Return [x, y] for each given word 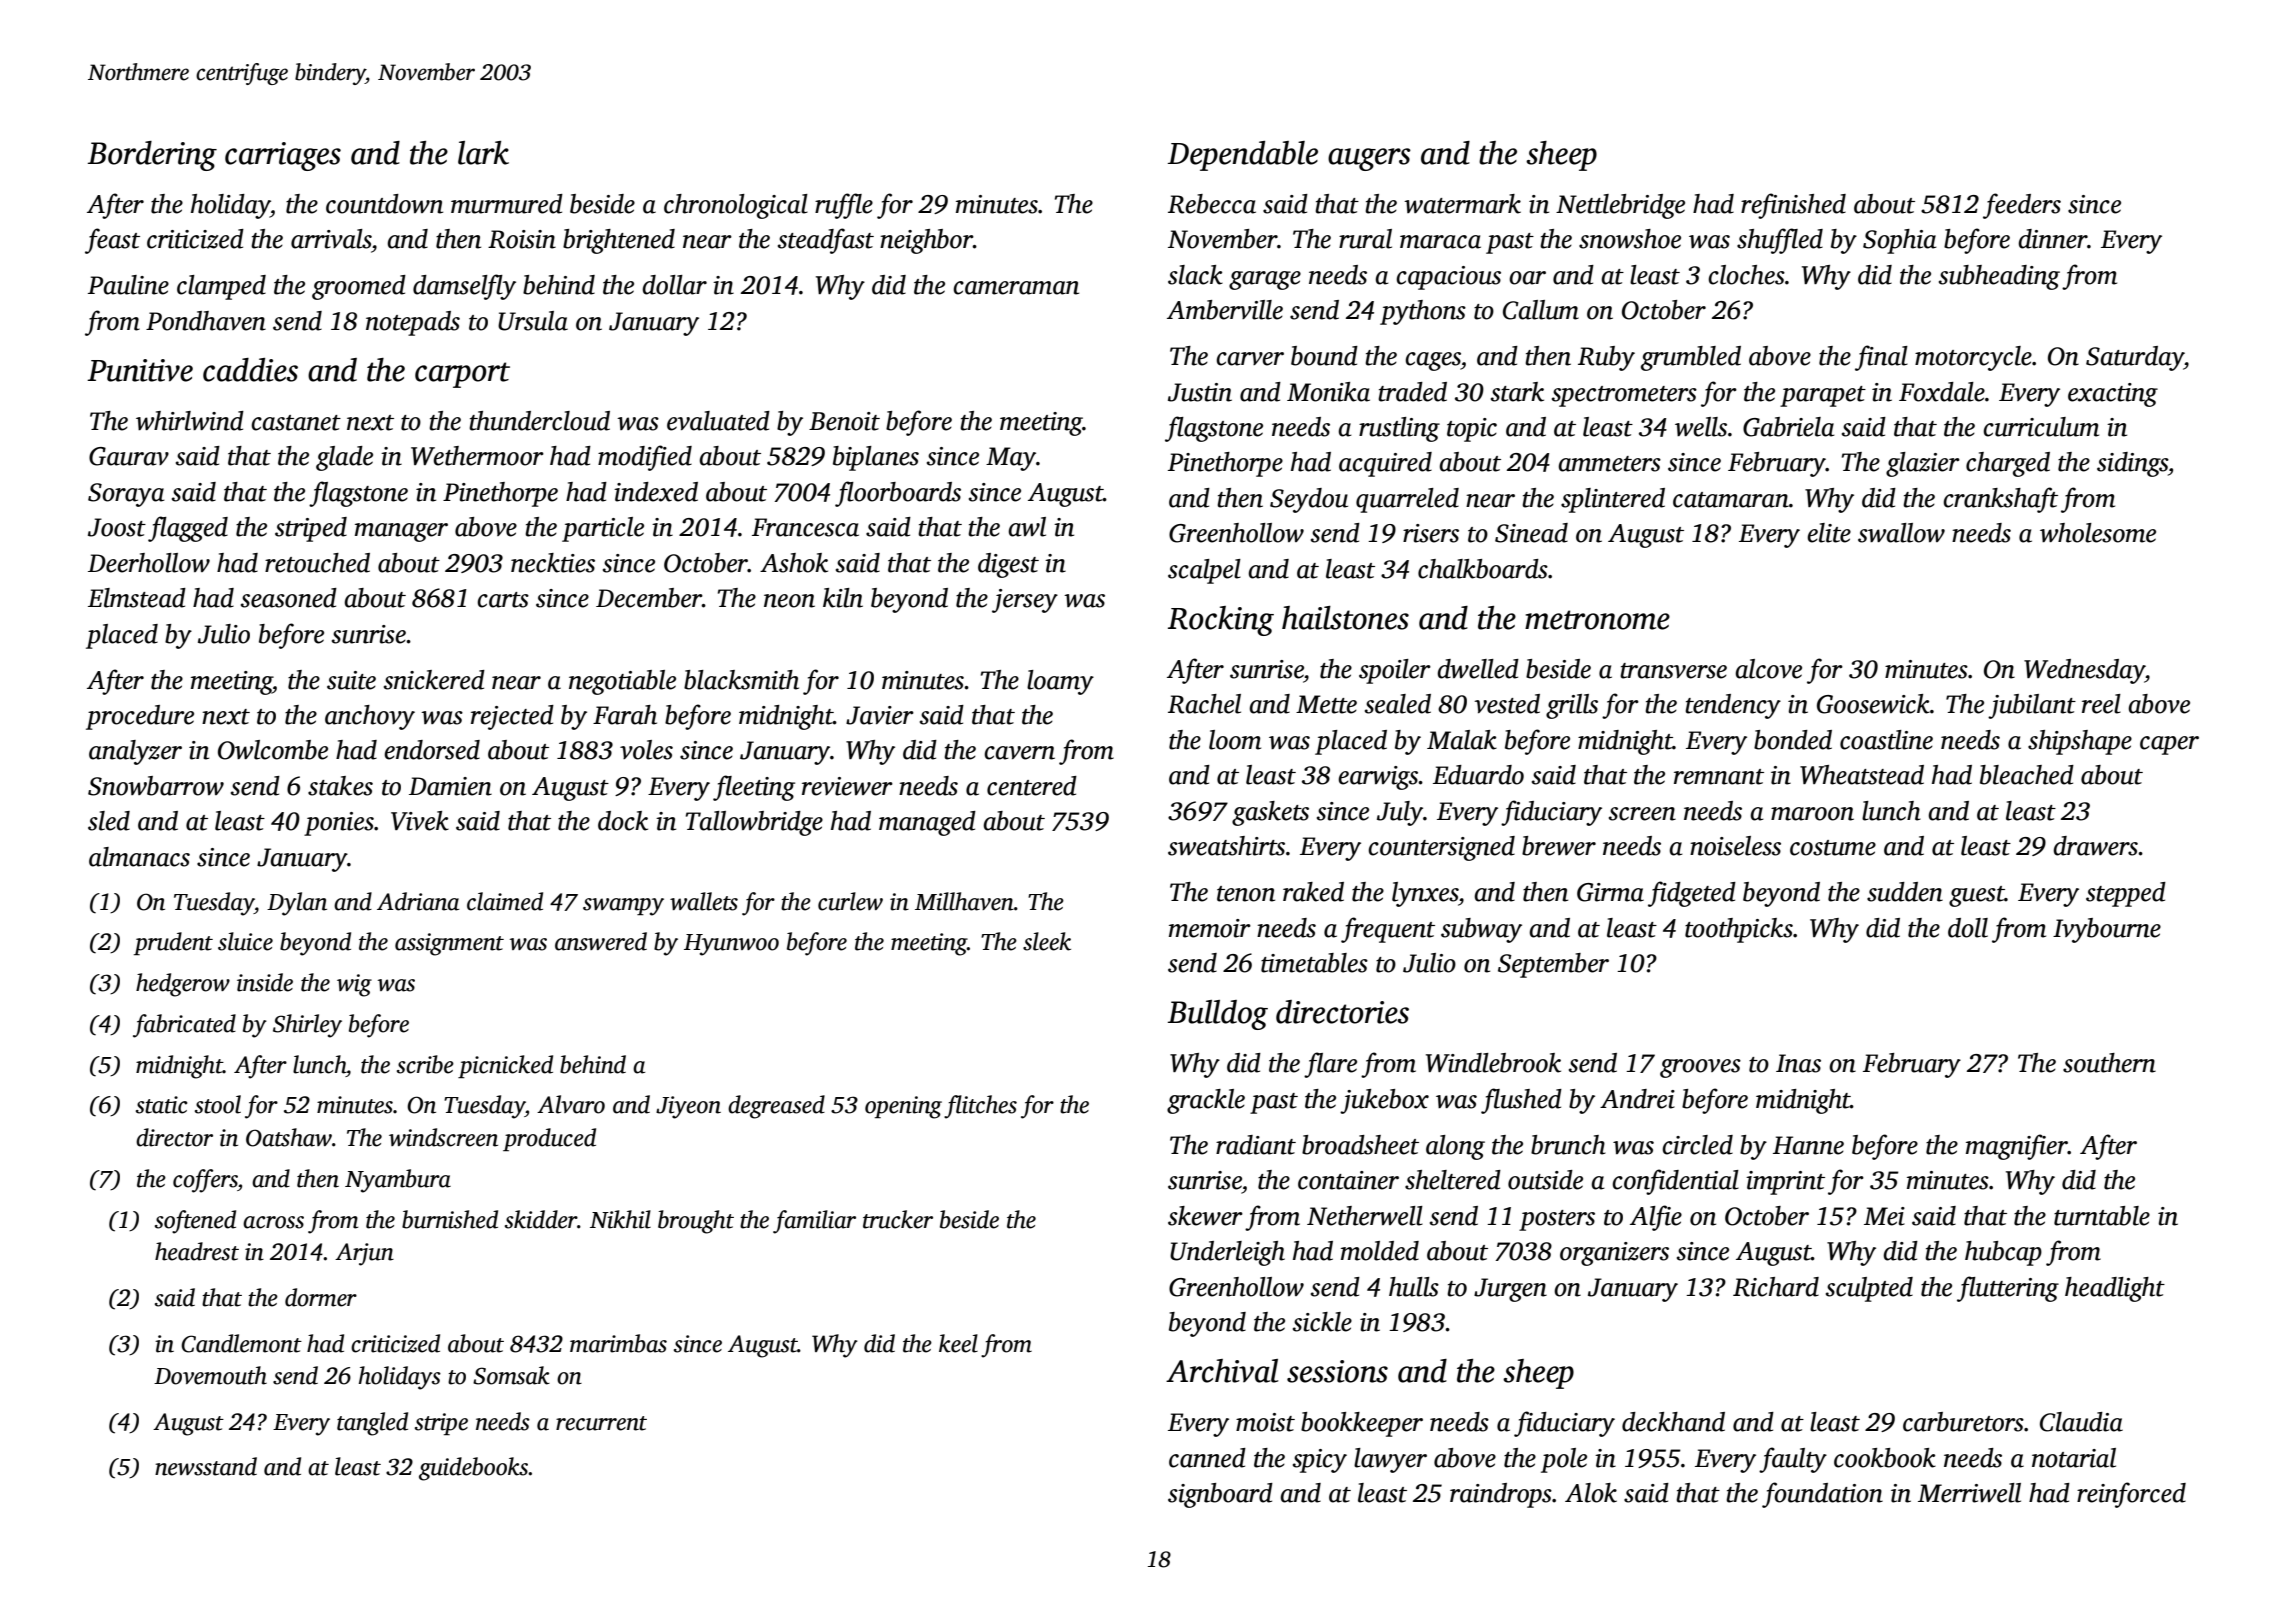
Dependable [1243, 156]
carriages [283, 156]
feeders [2022, 206]
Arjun [364, 1254]
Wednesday [2084, 671]
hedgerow [183, 985]
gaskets [1270, 813]
